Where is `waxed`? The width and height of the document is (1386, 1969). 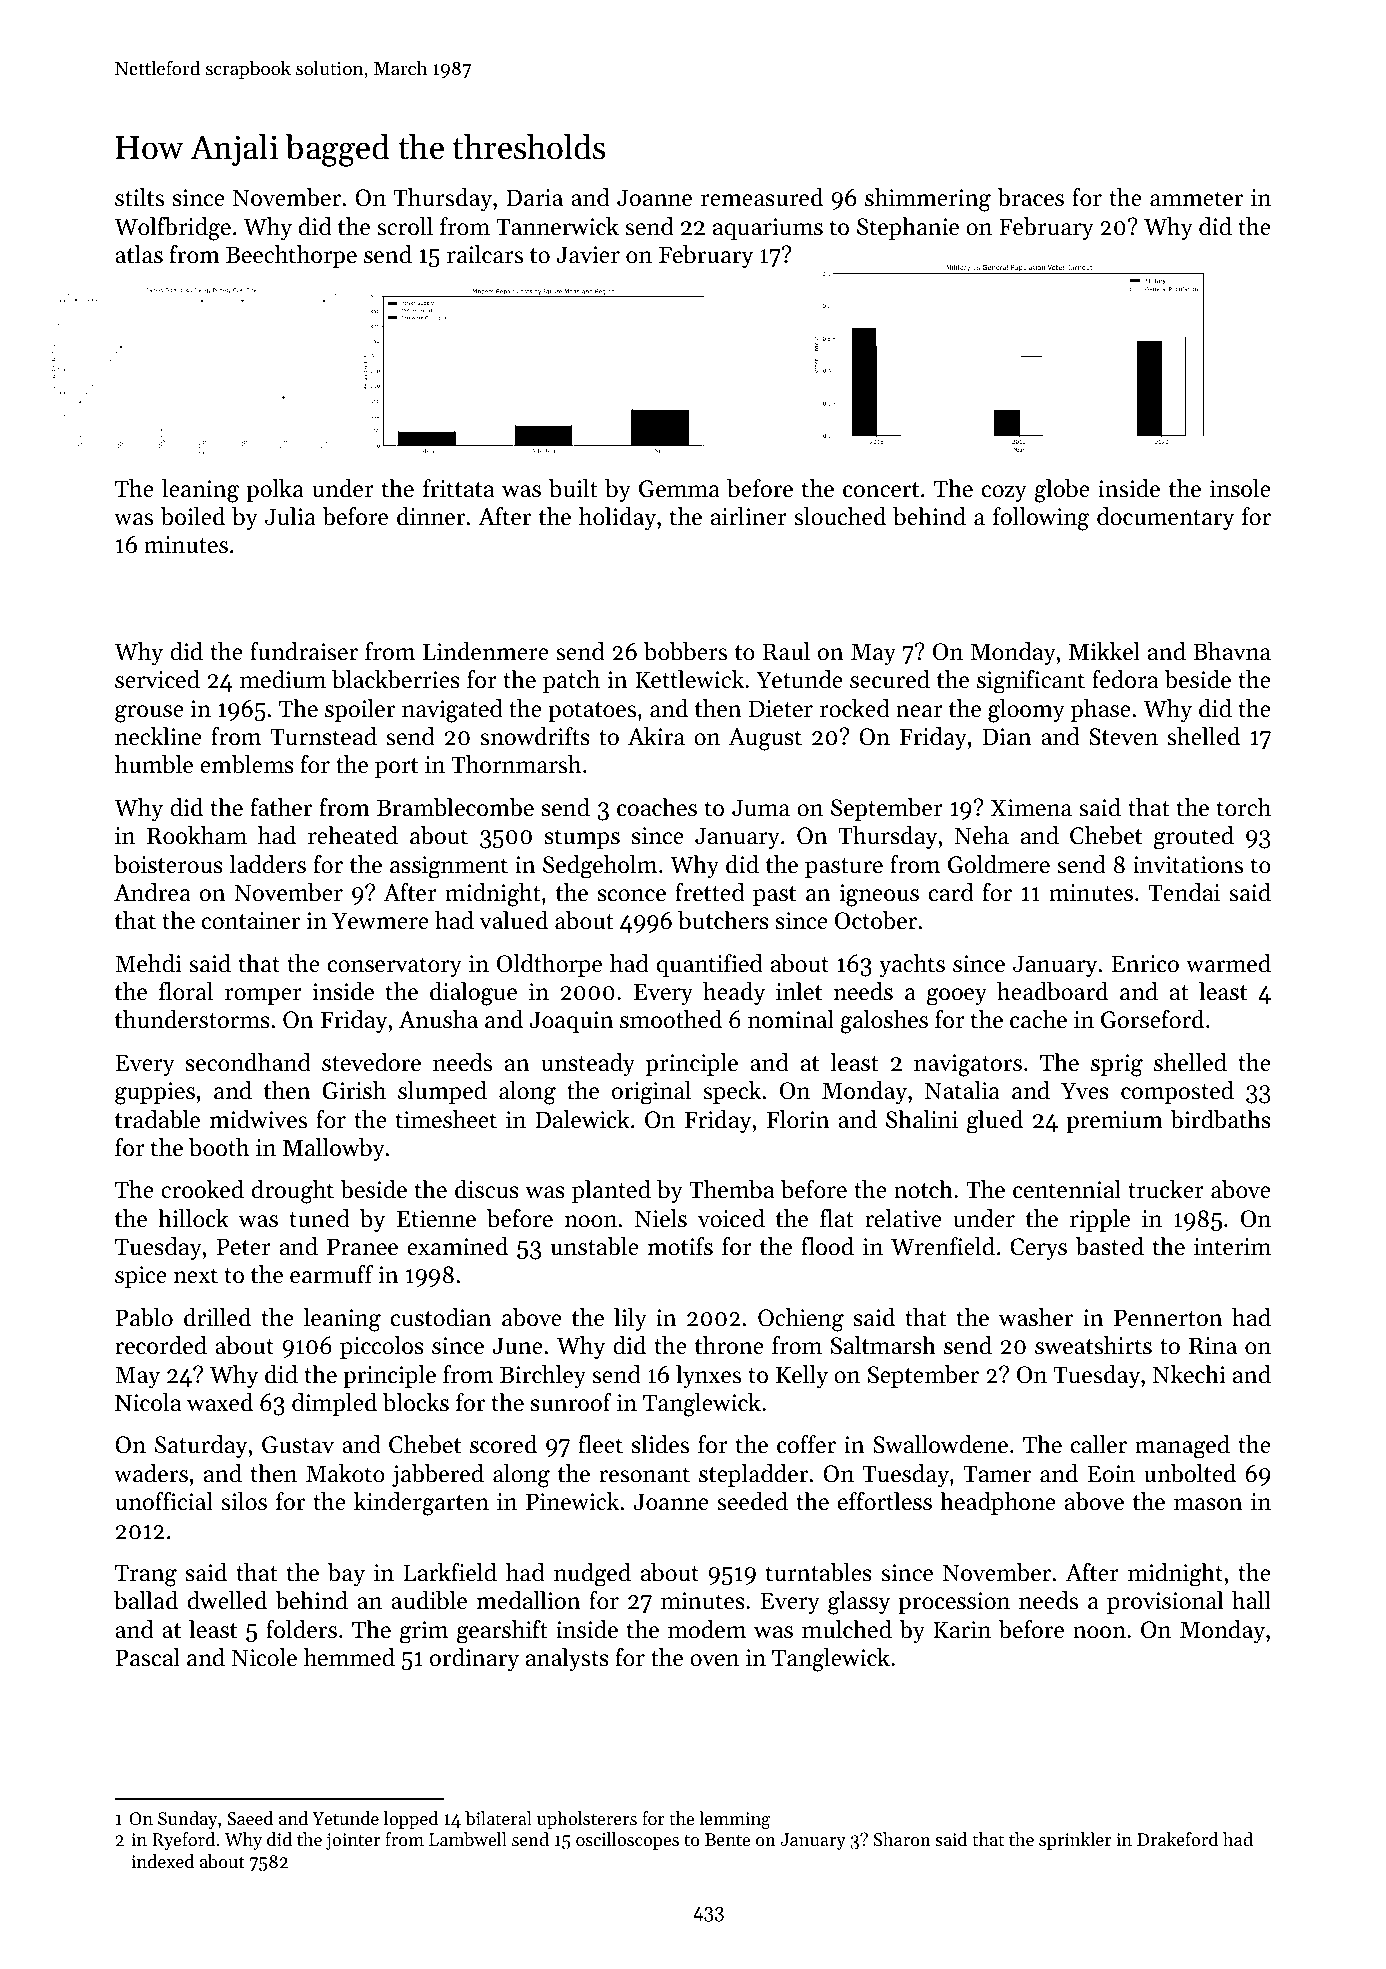
waxed is located at coordinates (220, 1402).
